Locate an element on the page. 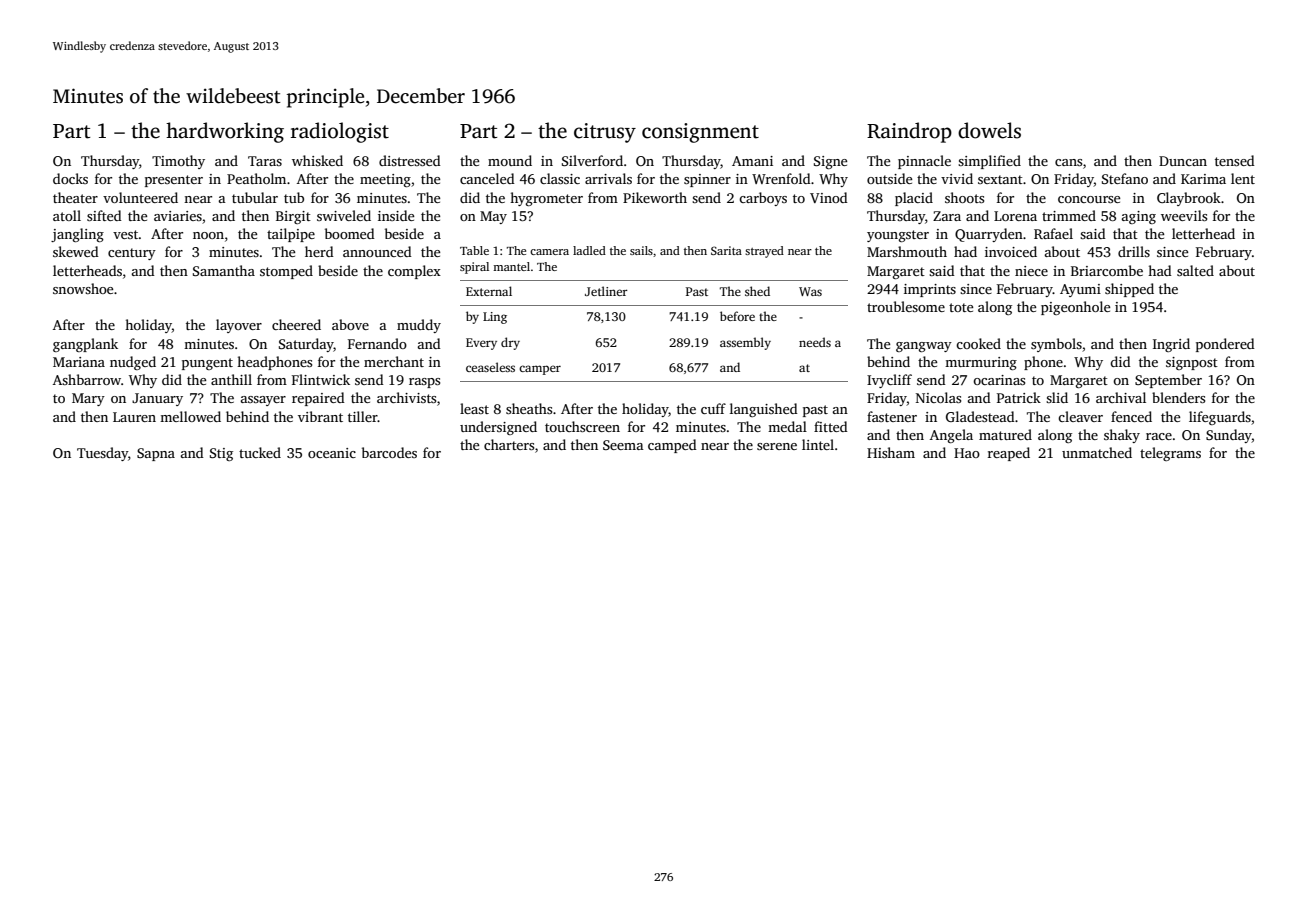 The image size is (1308, 924). carboys is located at coordinates (763, 199).
